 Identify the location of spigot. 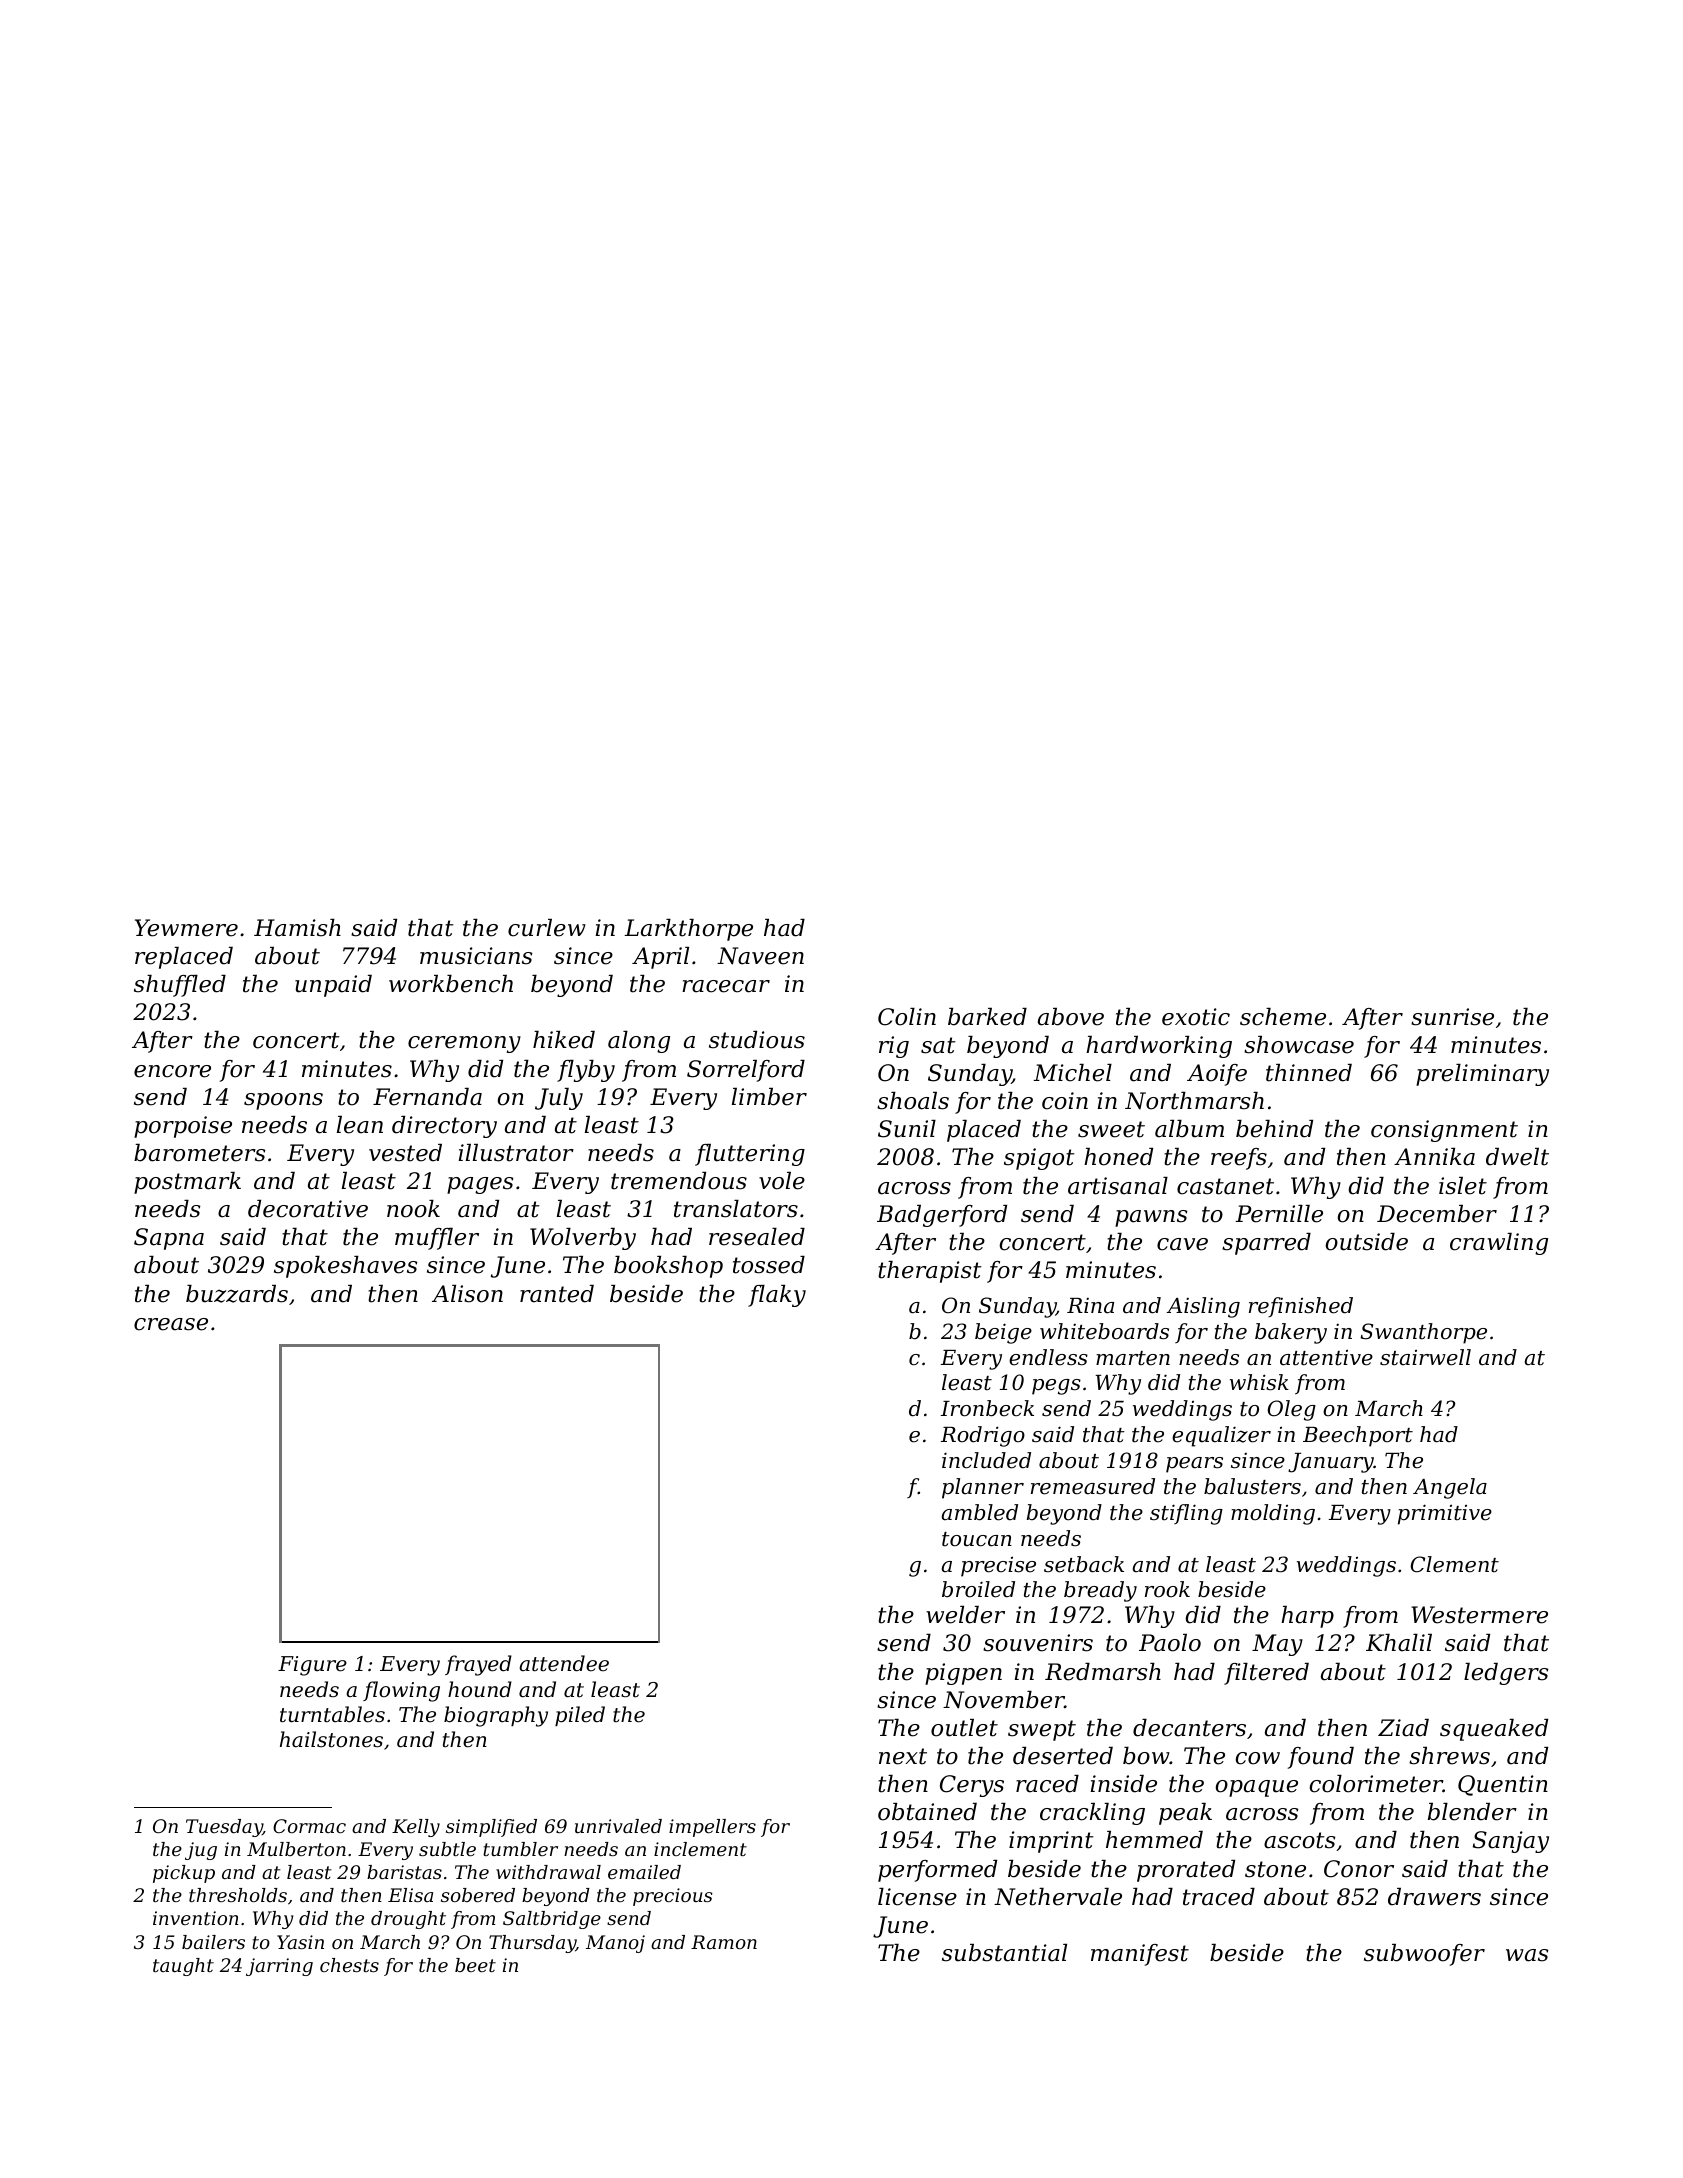
(1039, 1159).
